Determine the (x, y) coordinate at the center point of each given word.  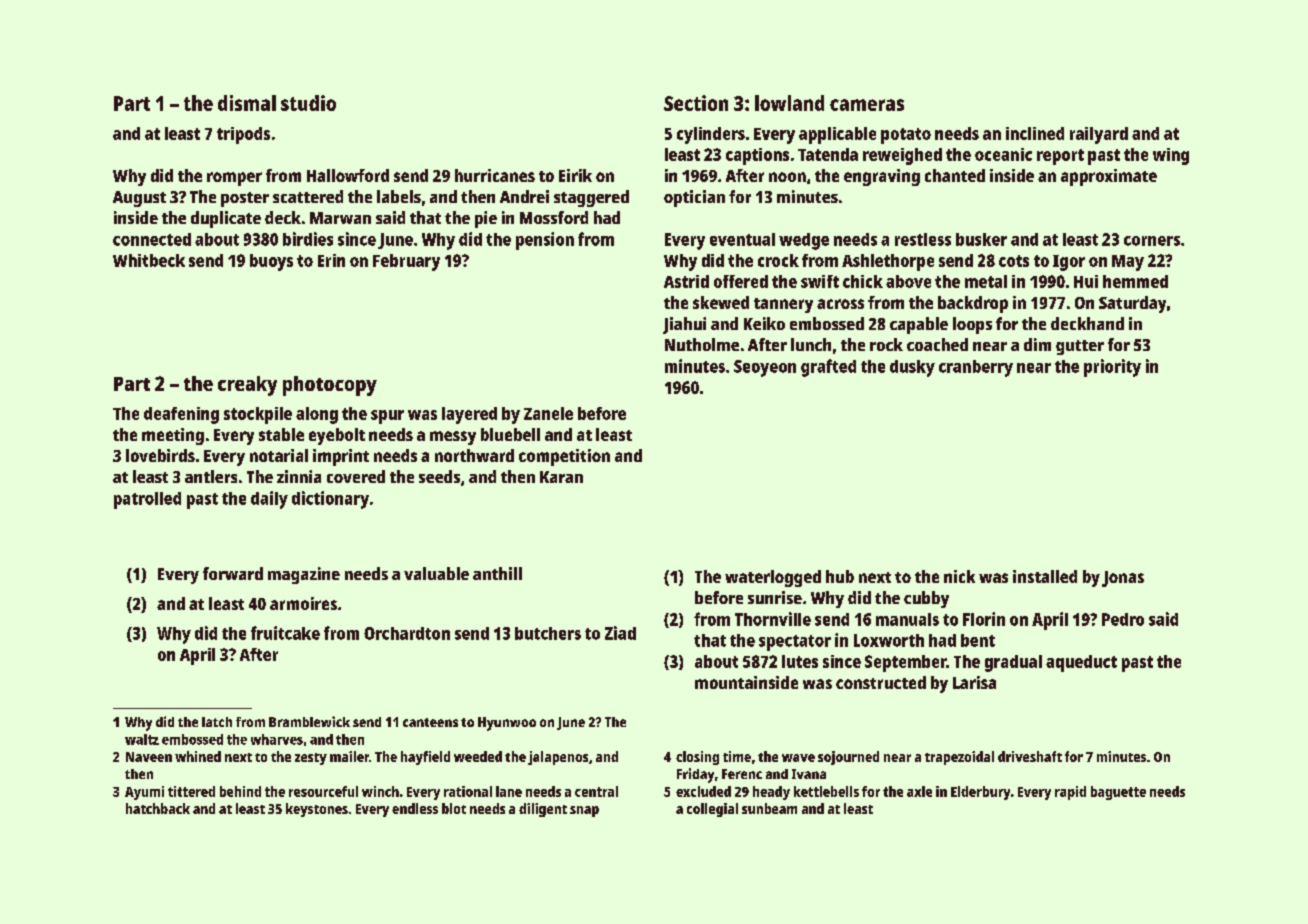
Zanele (548, 413)
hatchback (158, 808)
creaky (247, 386)
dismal (247, 103)
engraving (882, 177)
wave (798, 758)
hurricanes (495, 175)
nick (959, 576)
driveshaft (1030, 756)
